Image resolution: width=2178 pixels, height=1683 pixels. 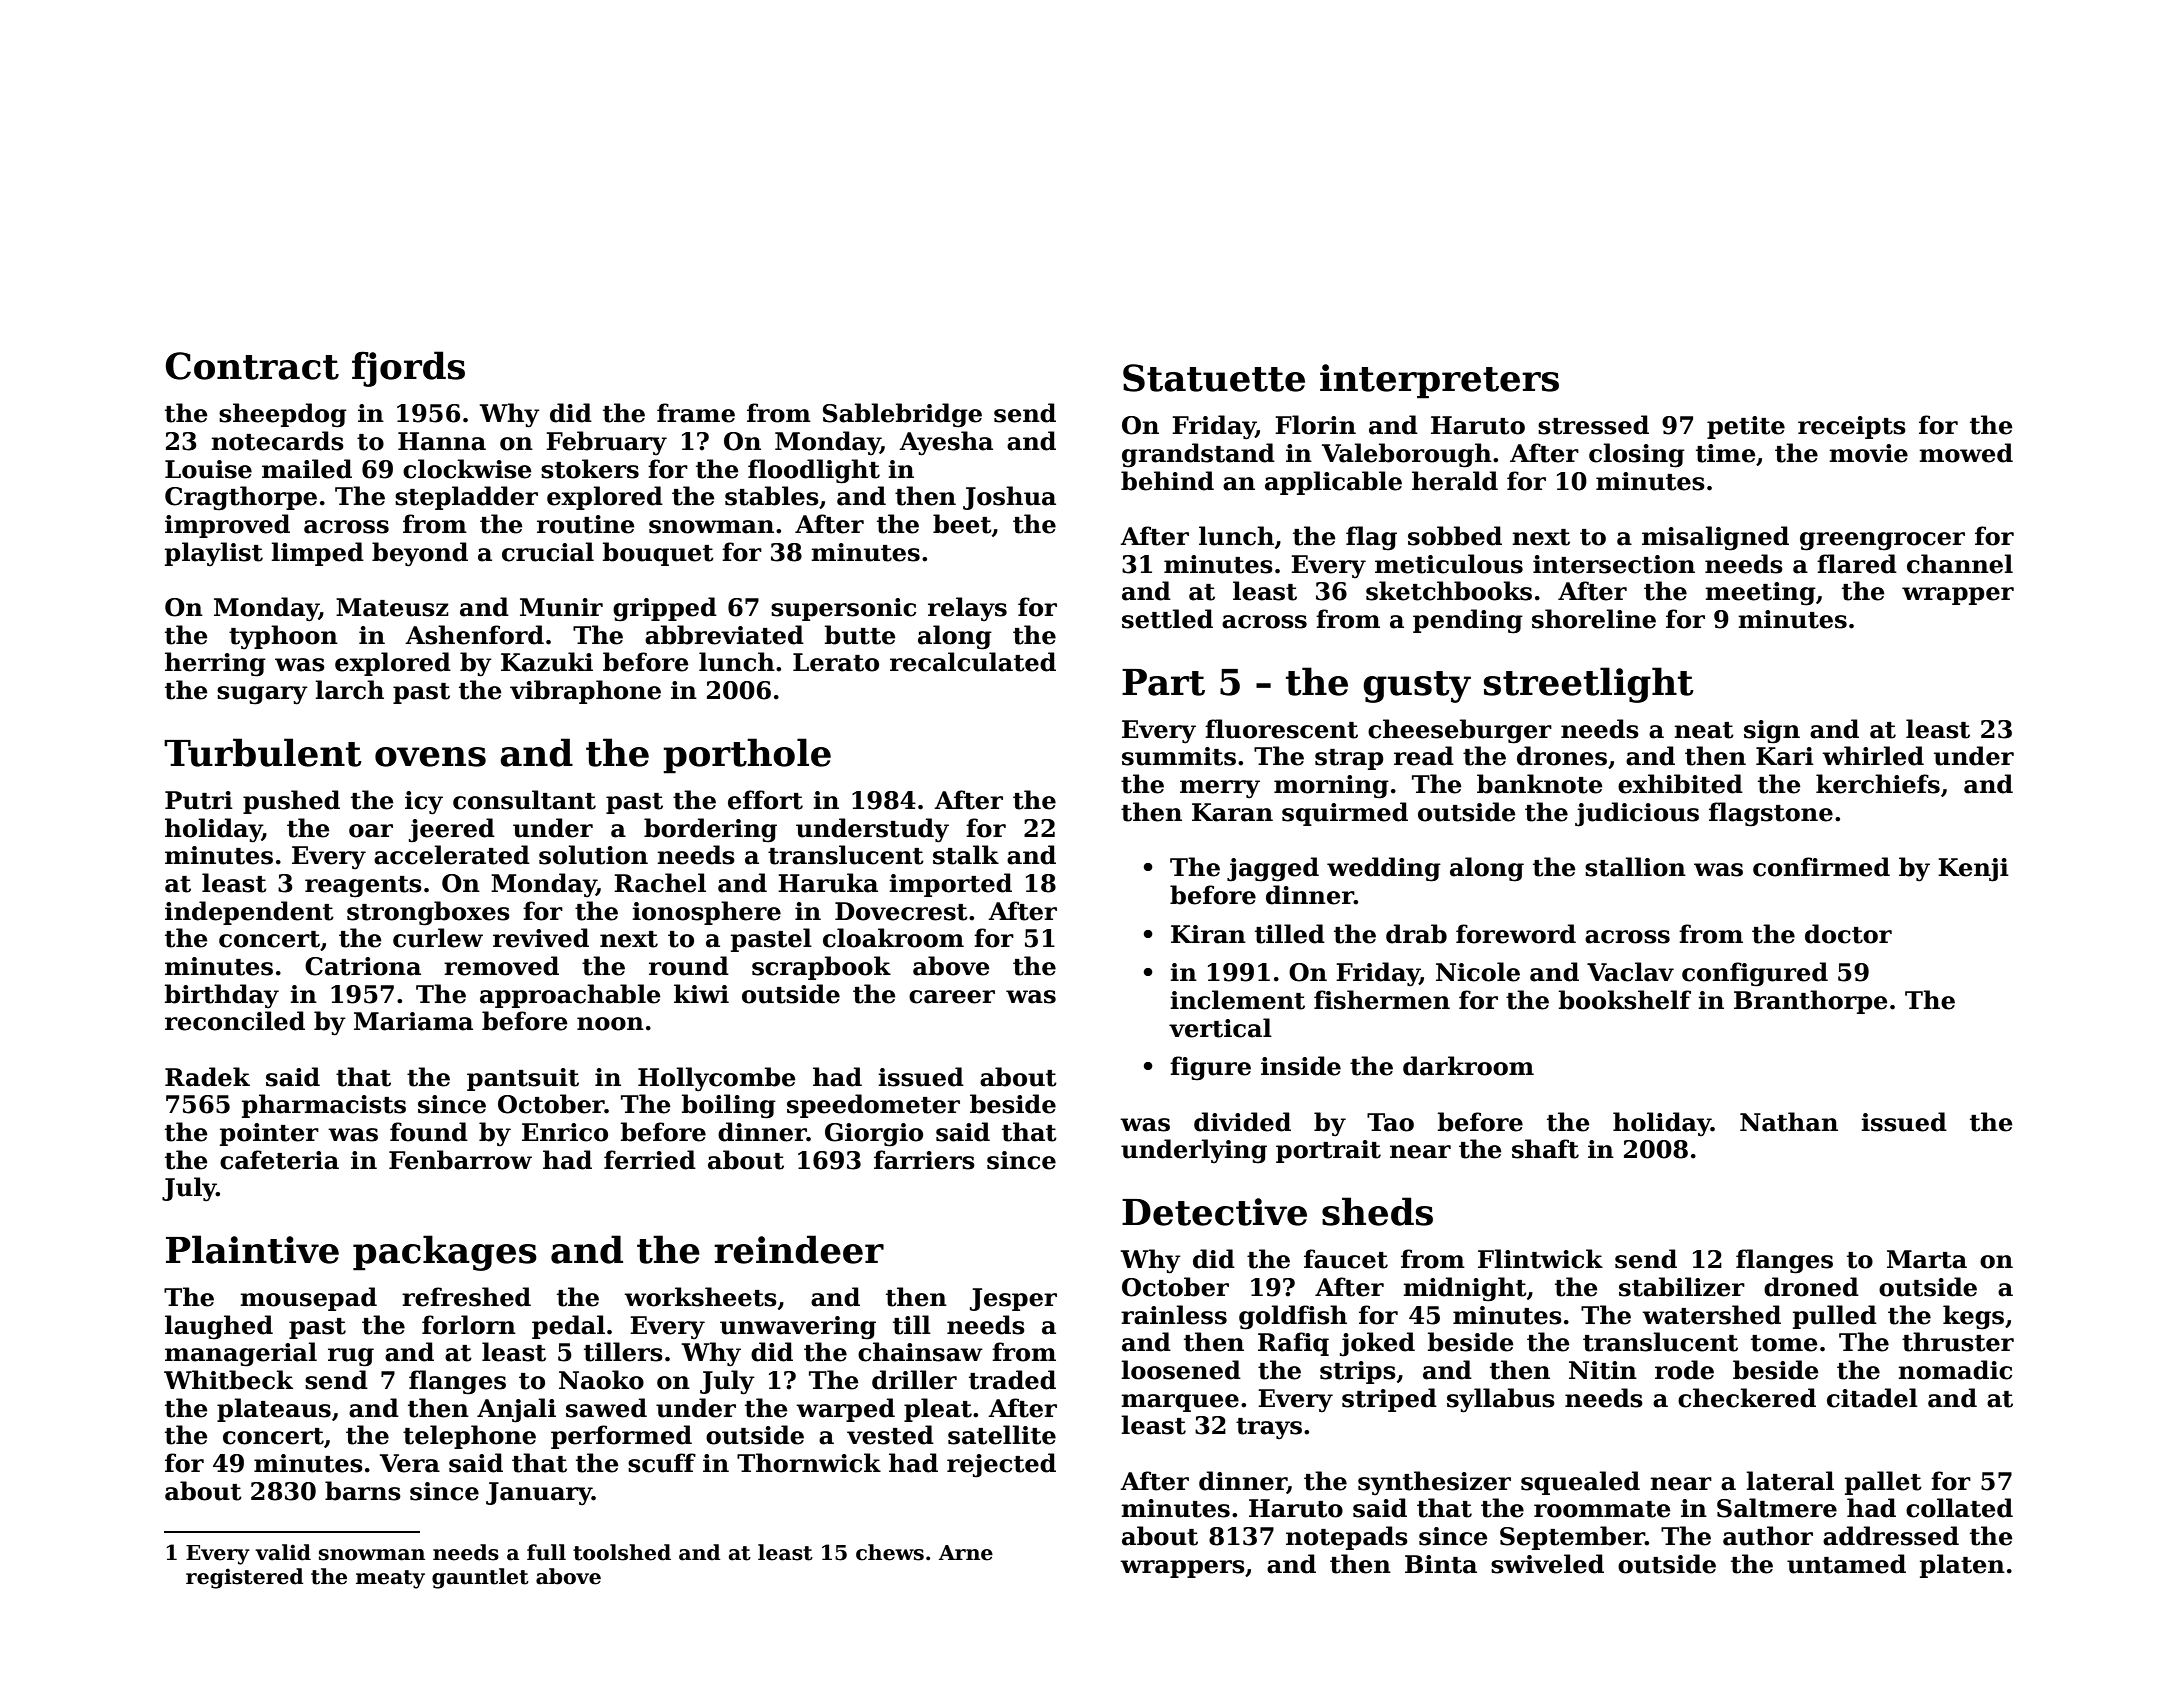 What do you see at coordinates (363, 887) in the image?
I see `reagents` at bounding box center [363, 887].
